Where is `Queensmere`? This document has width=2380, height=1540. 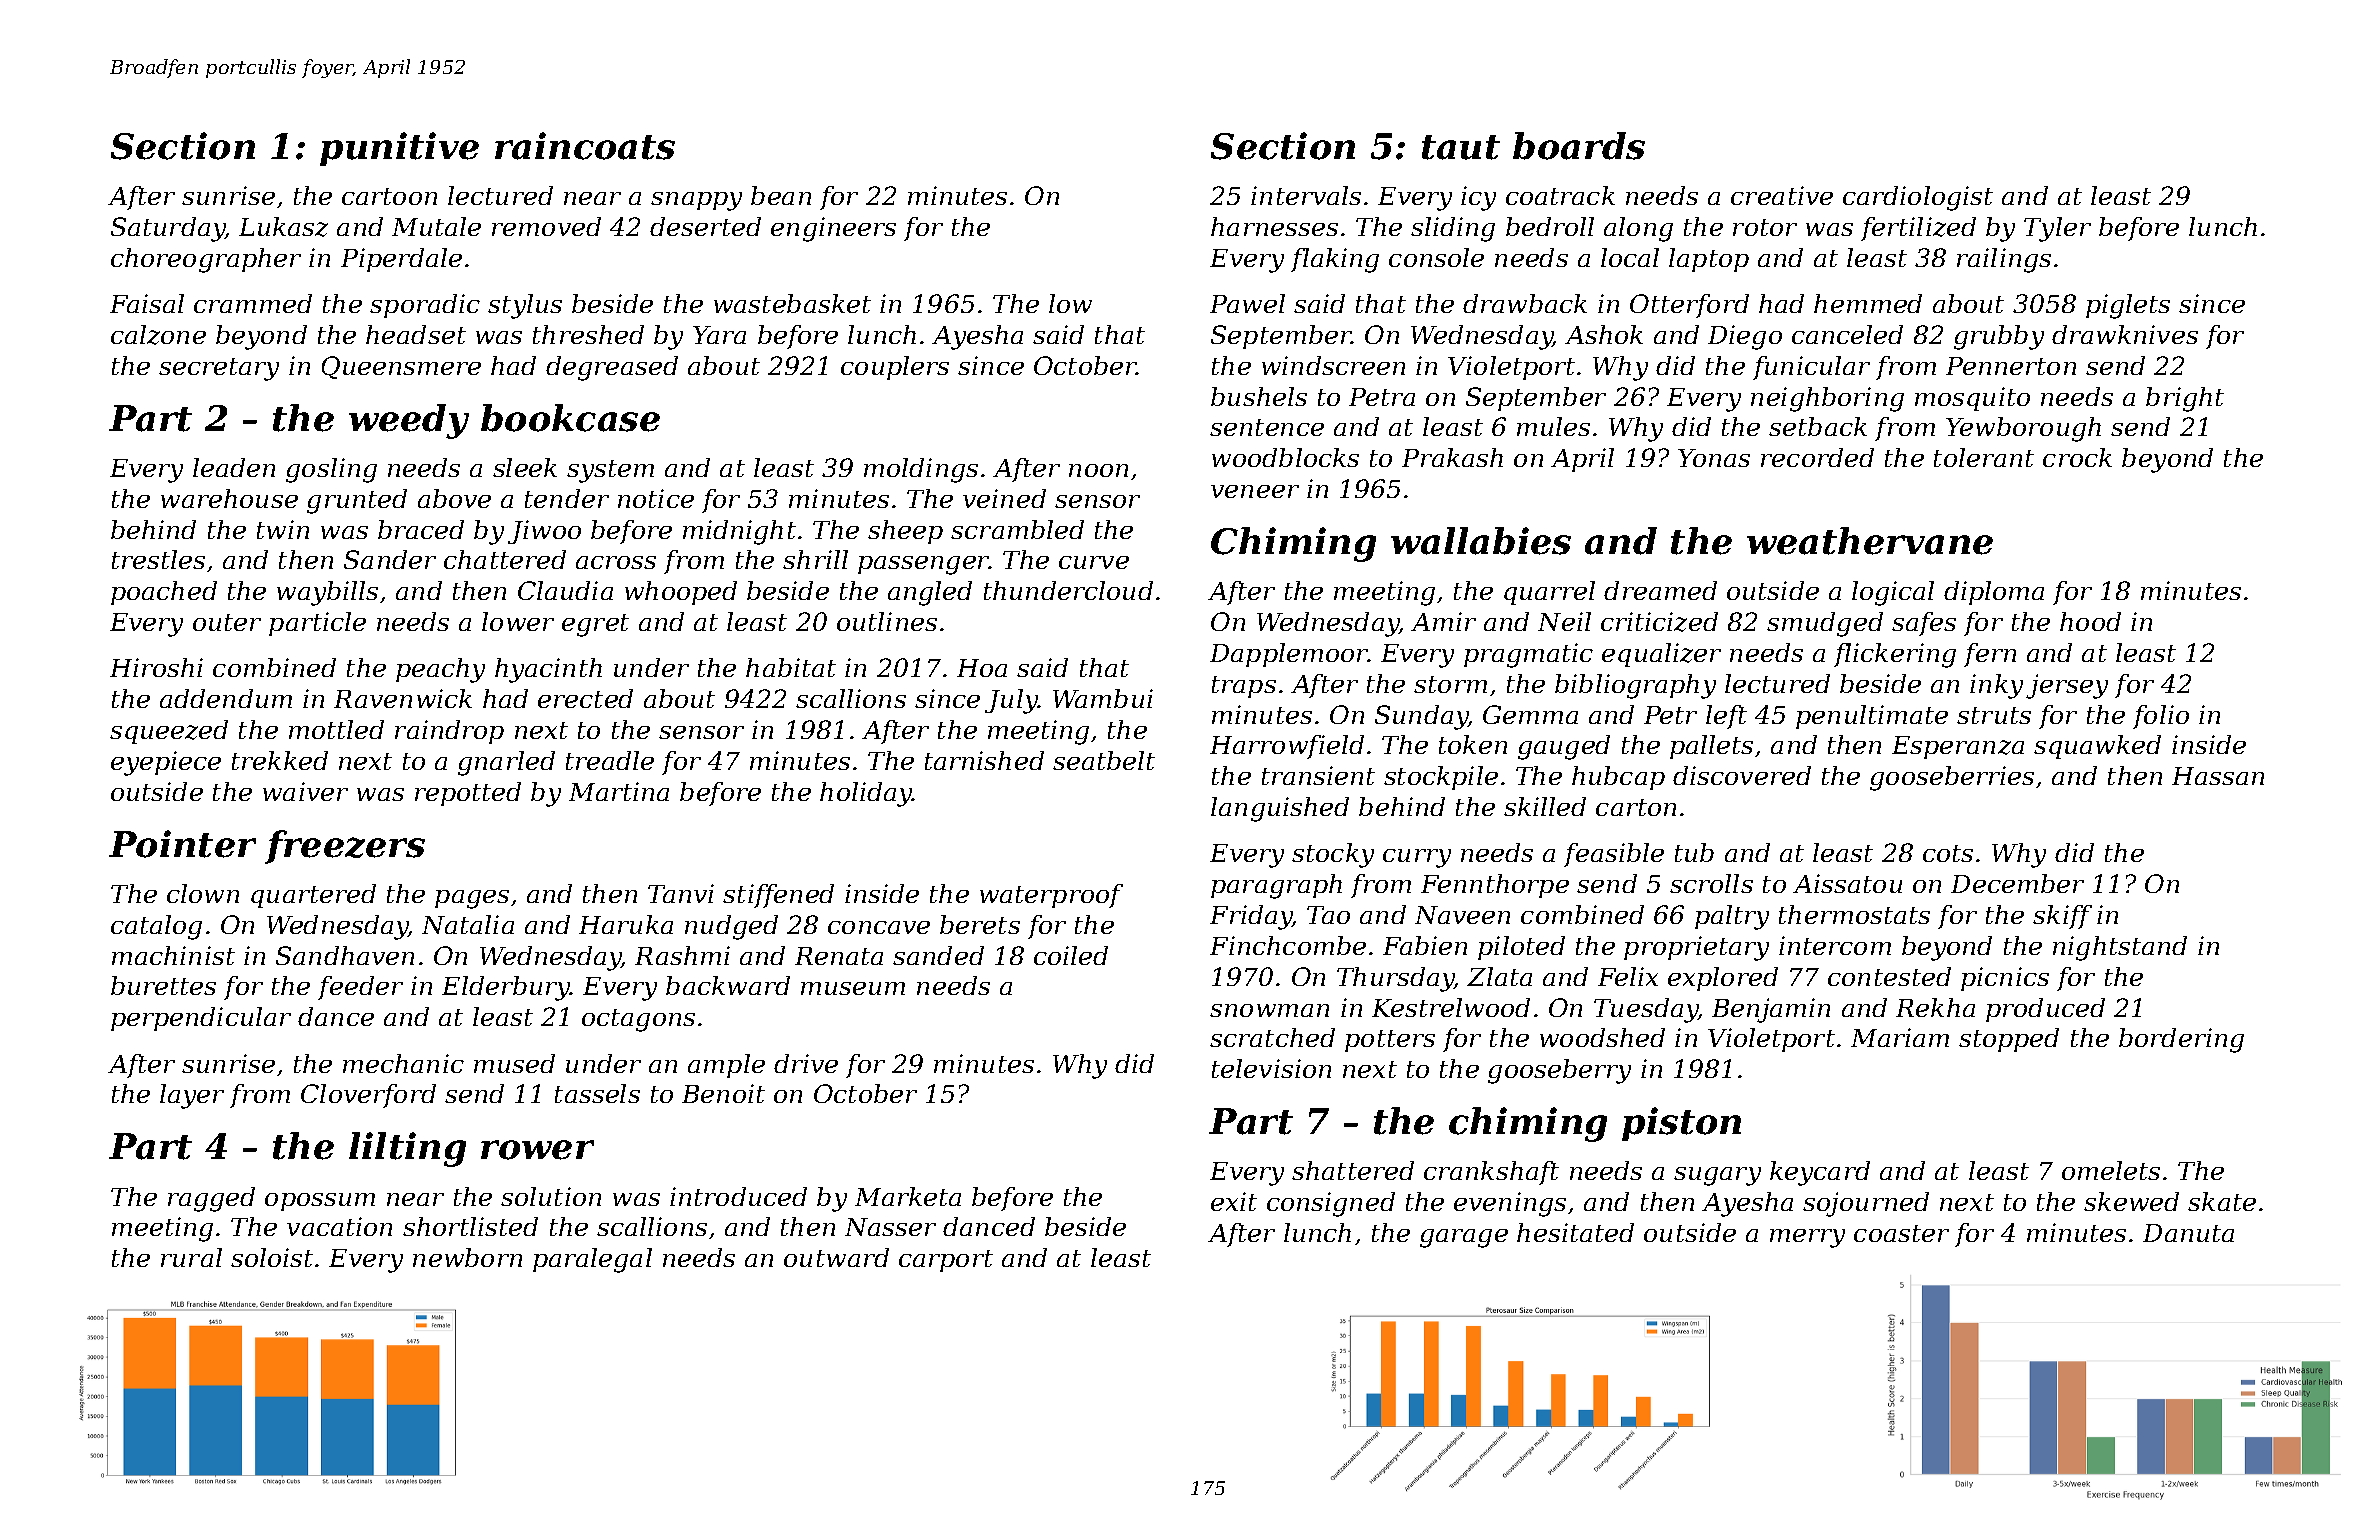 Queensmere is located at coordinates (401, 367).
